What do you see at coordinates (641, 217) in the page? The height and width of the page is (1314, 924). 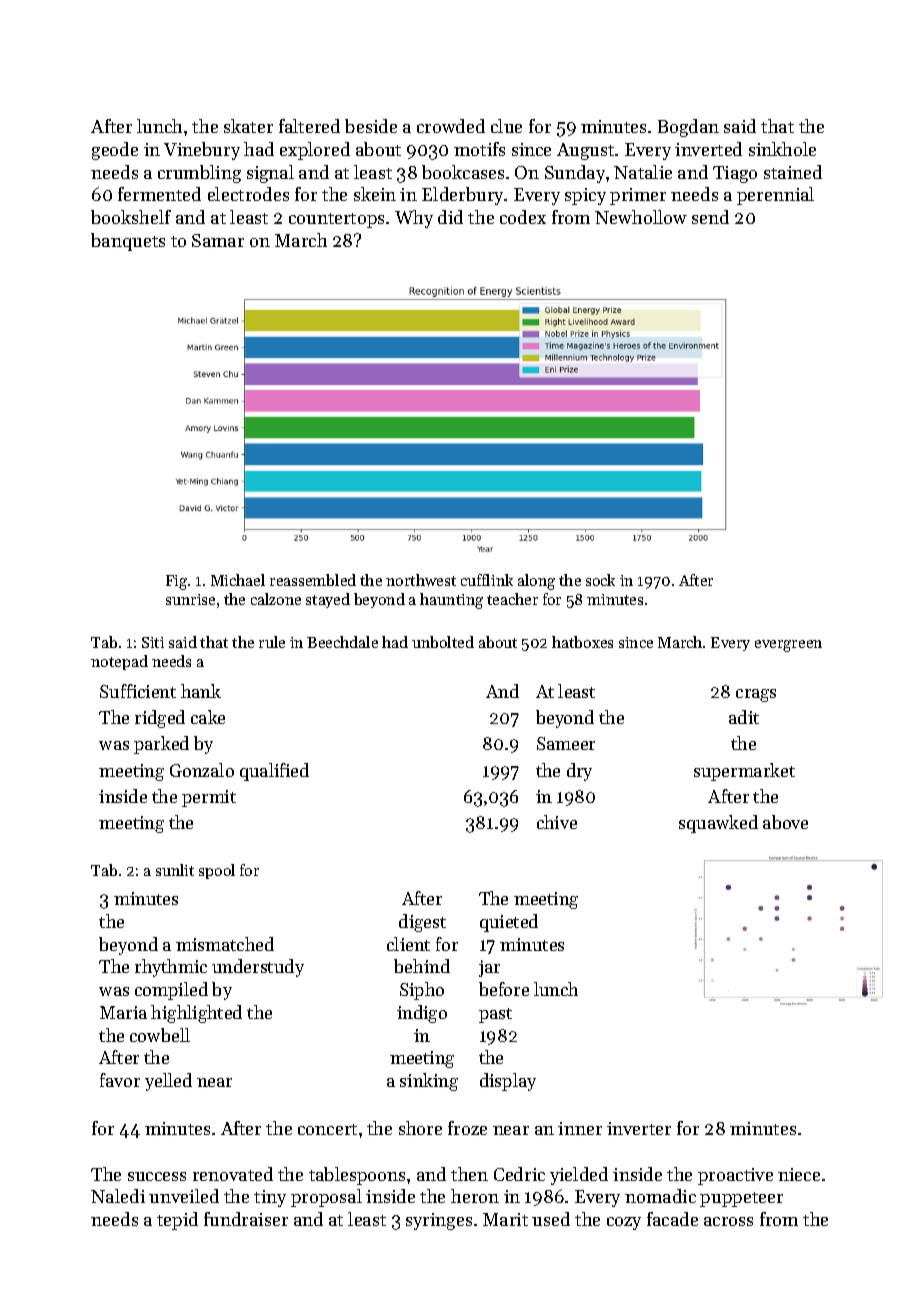 I see `Newhollow` at bounding box center [641, 217].
